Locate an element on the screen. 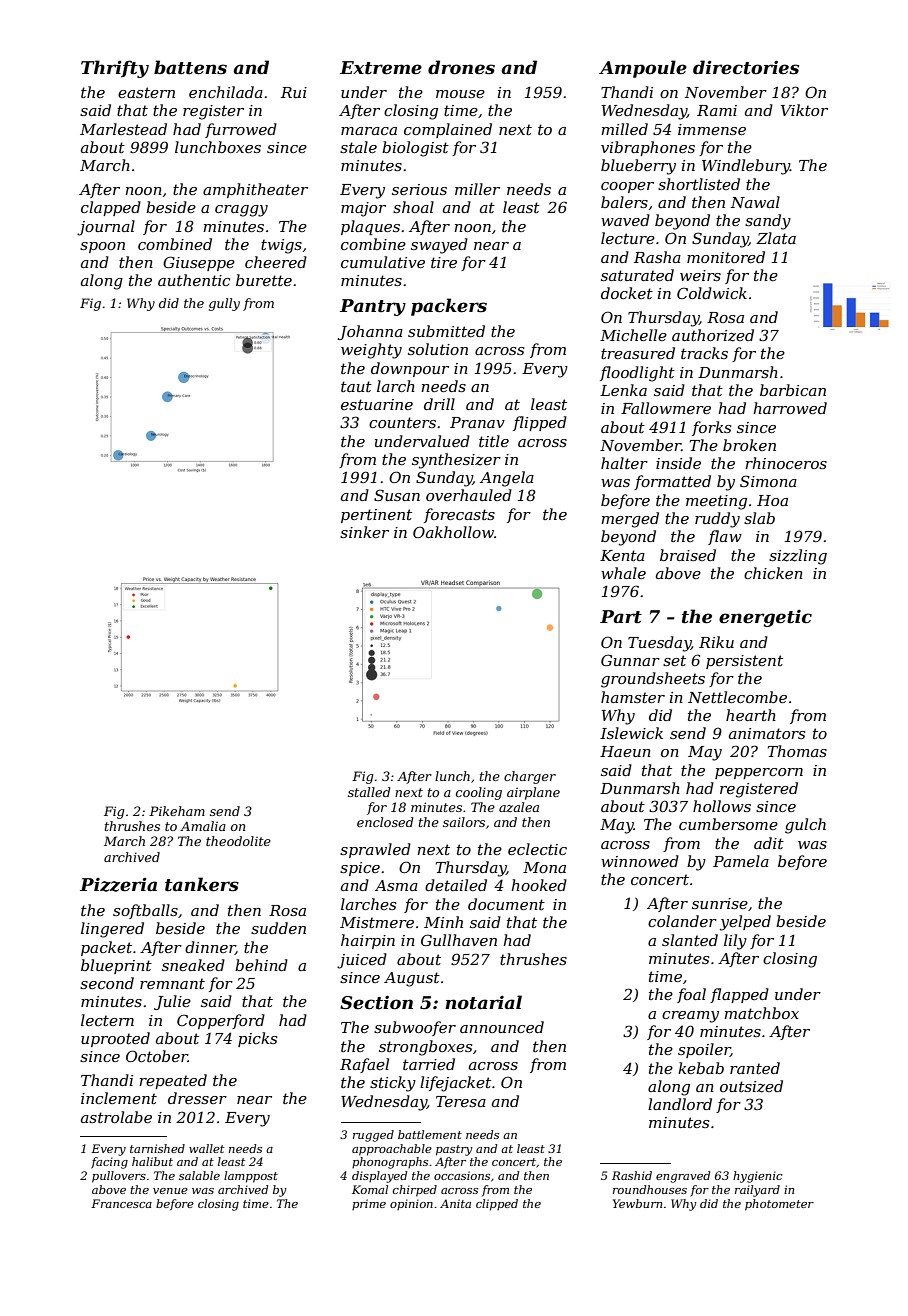  packet is located at coordinates (106, 948).
